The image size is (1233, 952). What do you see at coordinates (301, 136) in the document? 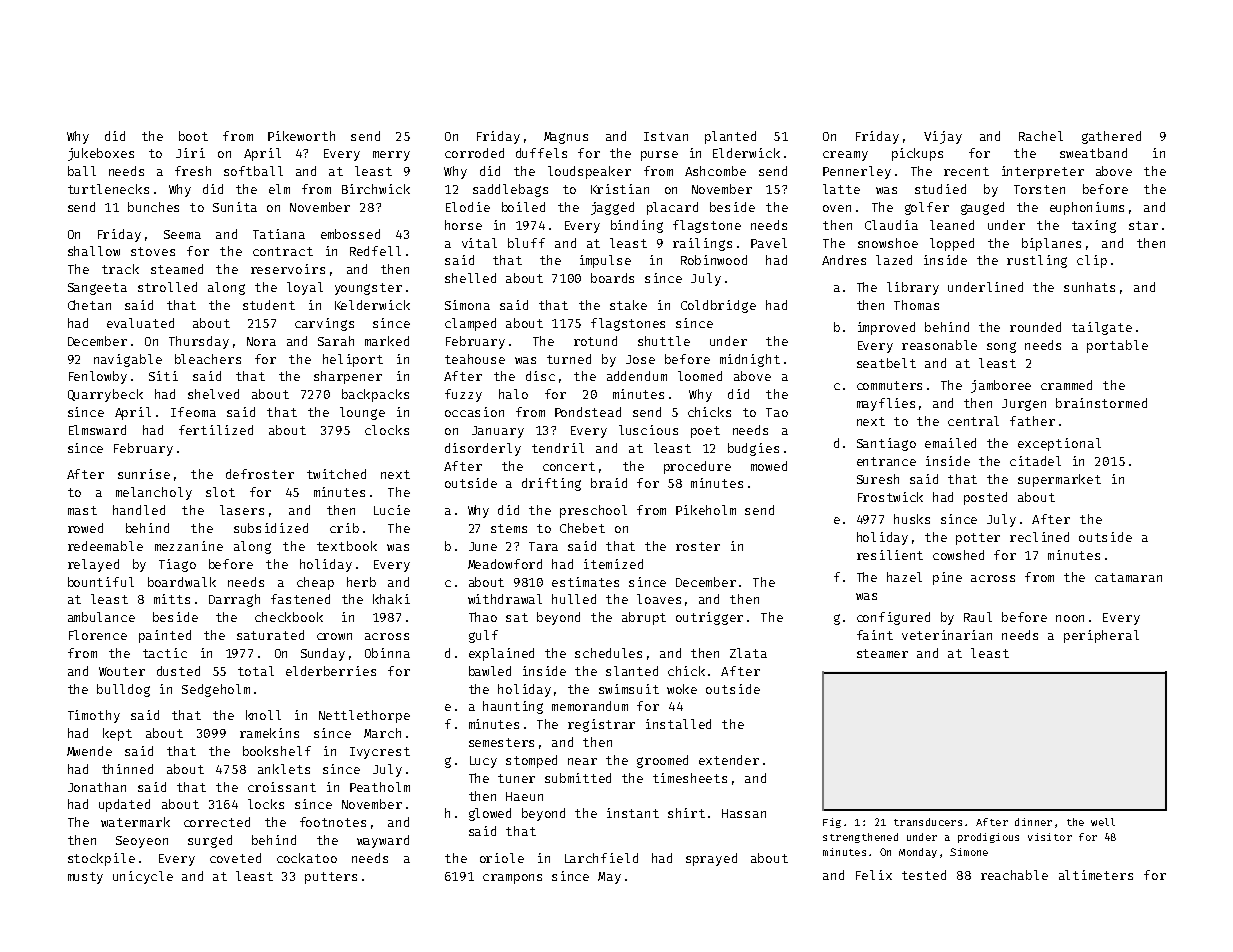
I see `Pikeworth` at bounding box center [301, 136].
